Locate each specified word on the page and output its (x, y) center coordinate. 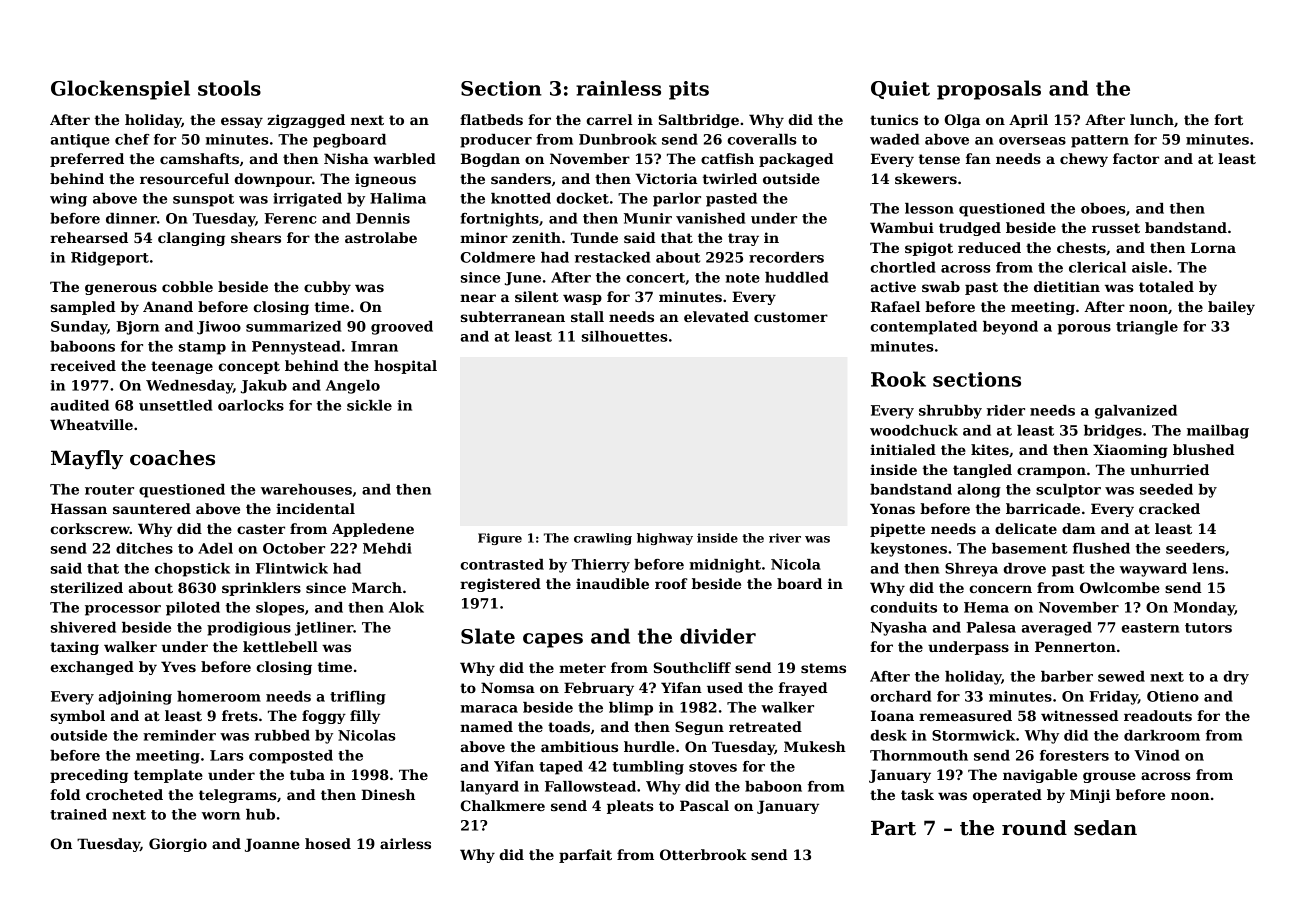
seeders (1195, 548)
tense (939, 159)
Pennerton (1075, 646)
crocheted (124, 794)
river (785, 538)
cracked (1169, 508)
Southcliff (692, 667)
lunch (1152, 119)
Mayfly (87, 459)
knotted (521, 198)
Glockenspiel (120, 90)
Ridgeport (110, 259)
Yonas (892, 508)
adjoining (135, 698)
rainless (618, 88)
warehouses (306, 489)
